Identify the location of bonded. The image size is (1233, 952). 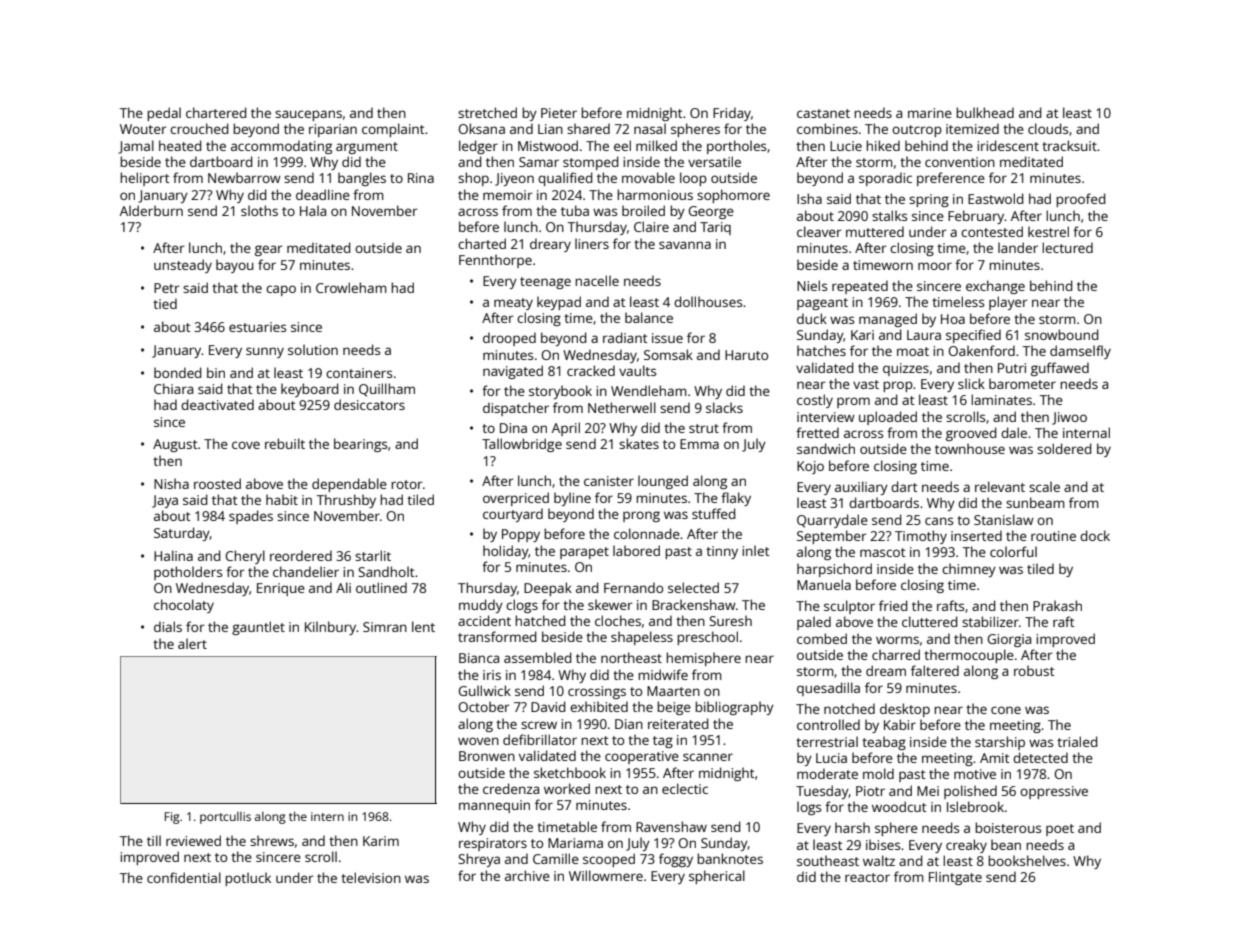
(178, 372).
